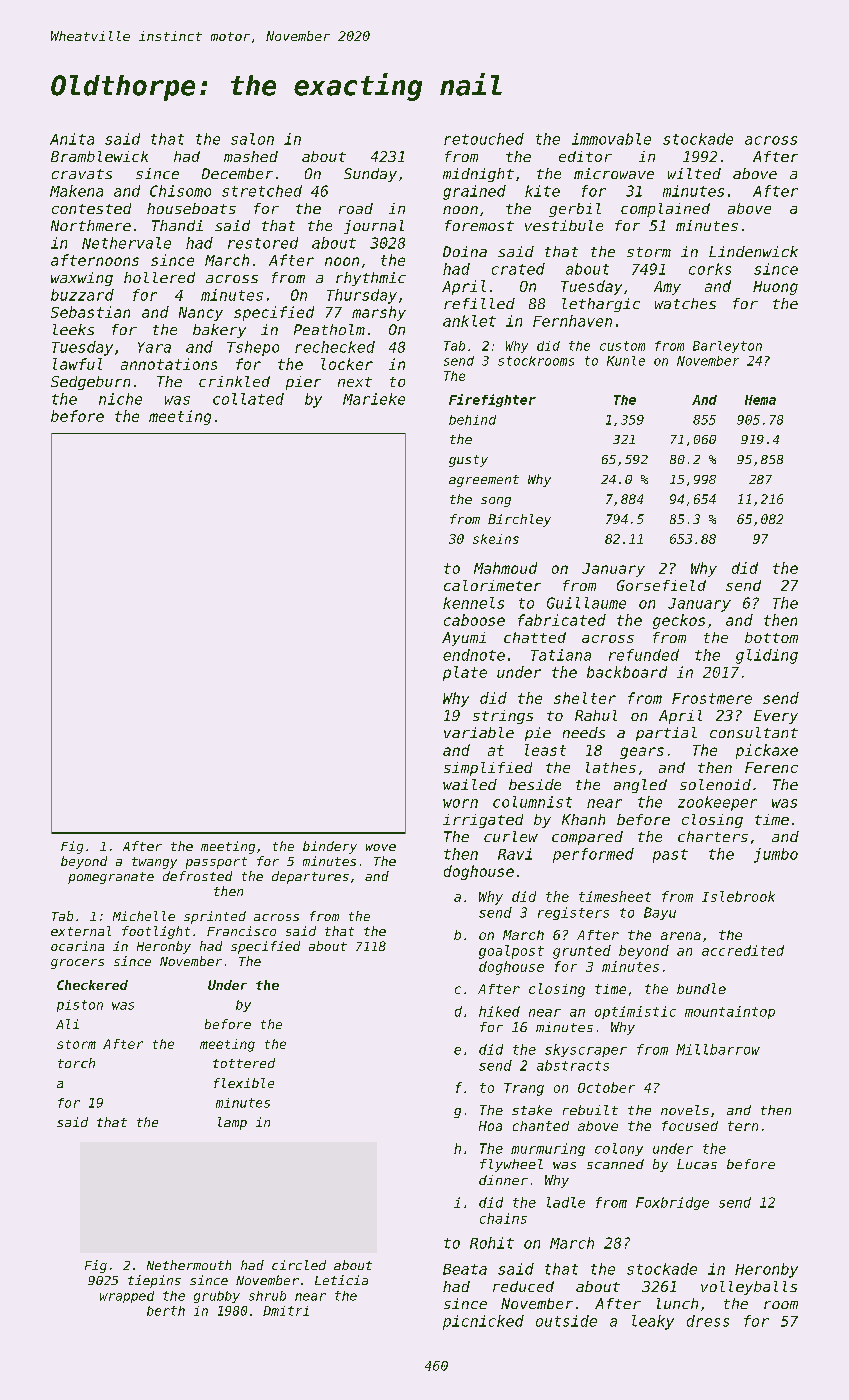  I want to click on picnicked, so click(483, 1322).
